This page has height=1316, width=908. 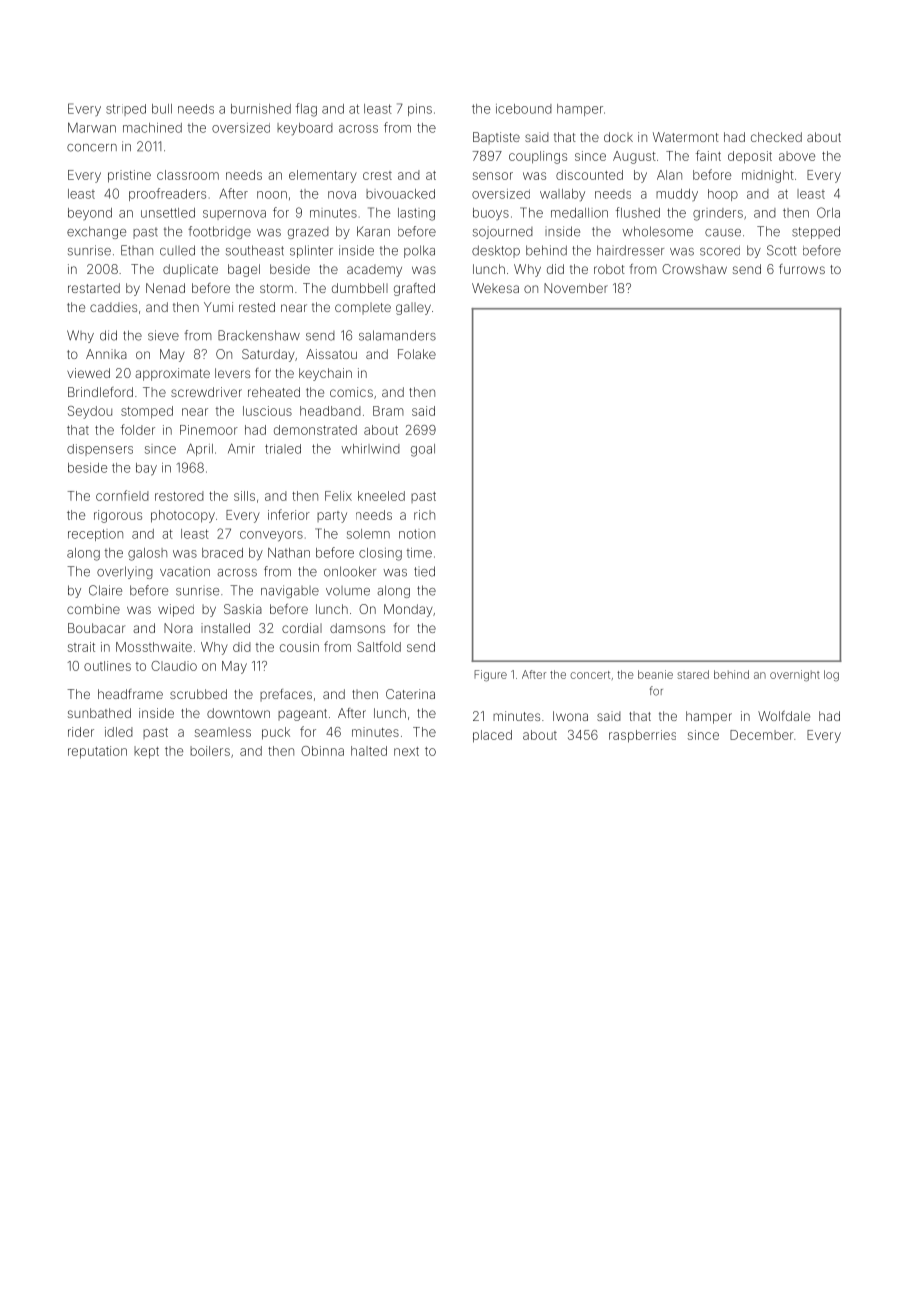 What do you see at coordinates (802, 269) in the page?
I see `furrows` at bounding box center [802, 269].
